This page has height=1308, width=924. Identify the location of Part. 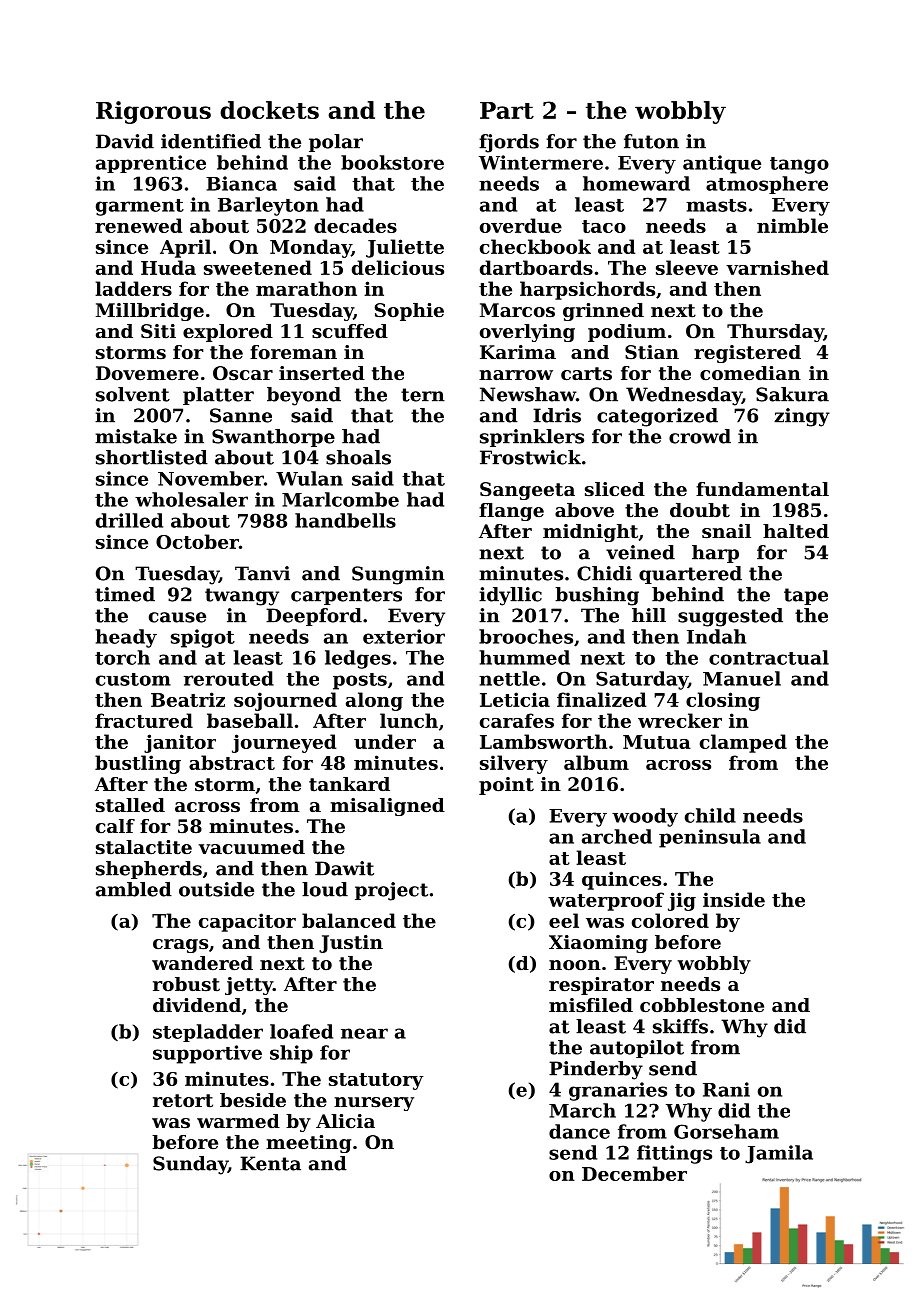
(507, 110).
